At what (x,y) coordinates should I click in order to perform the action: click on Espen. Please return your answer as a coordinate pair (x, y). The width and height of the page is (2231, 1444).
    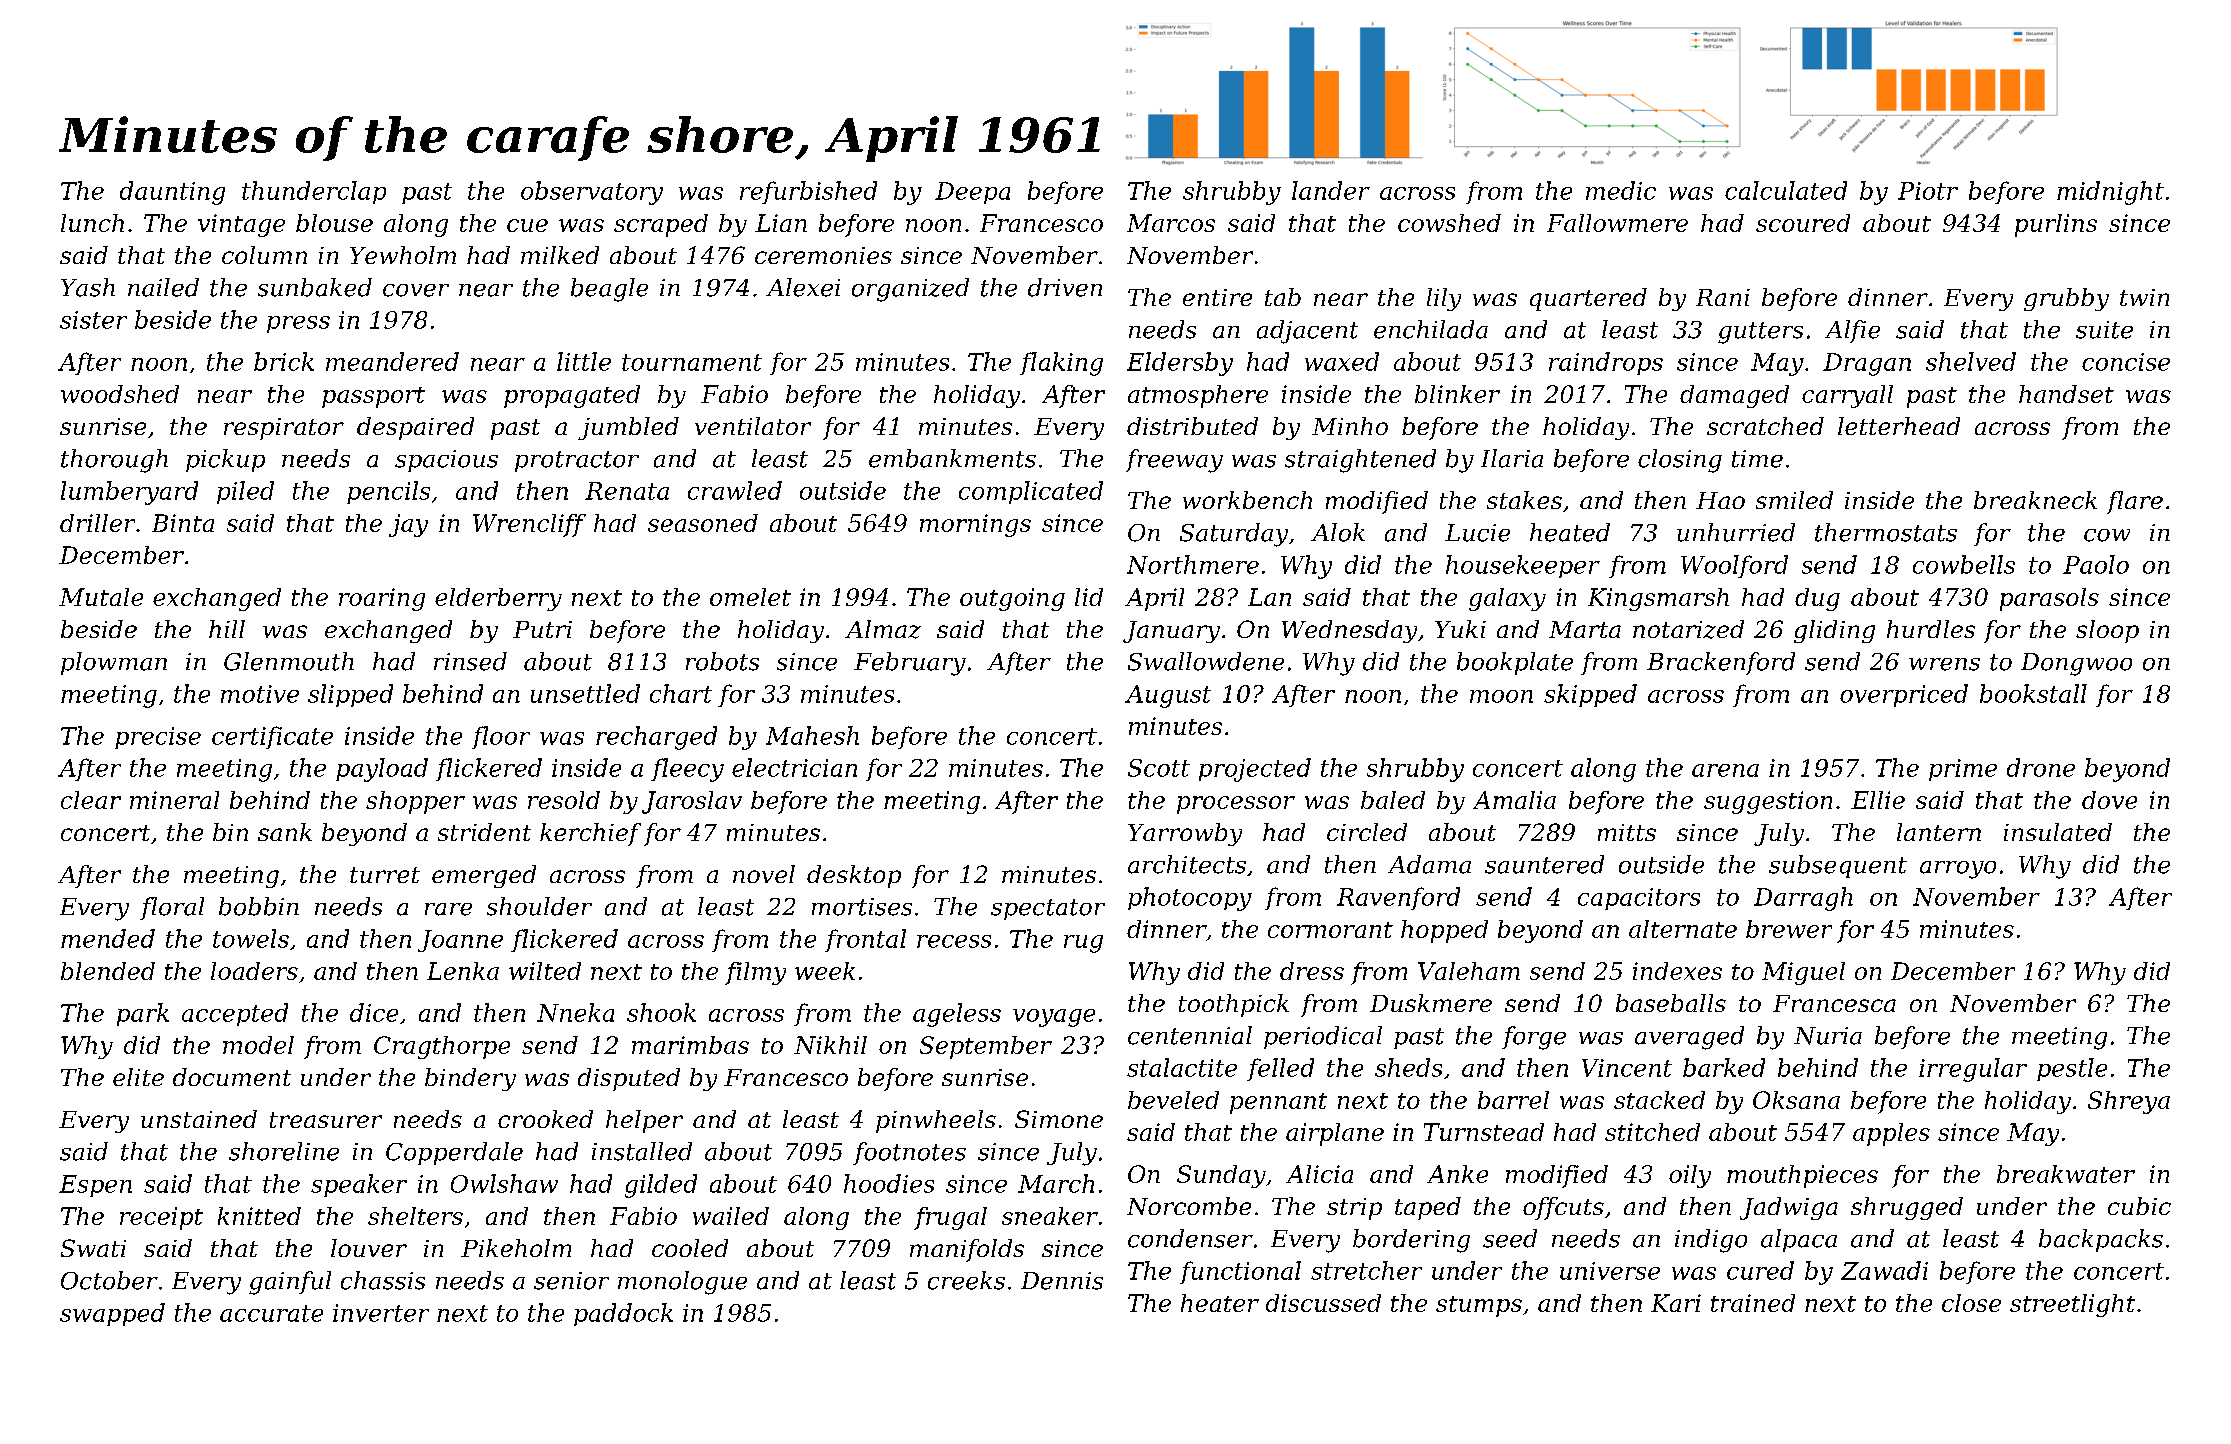
    Looking at the image, I should click on (95, 1186).
